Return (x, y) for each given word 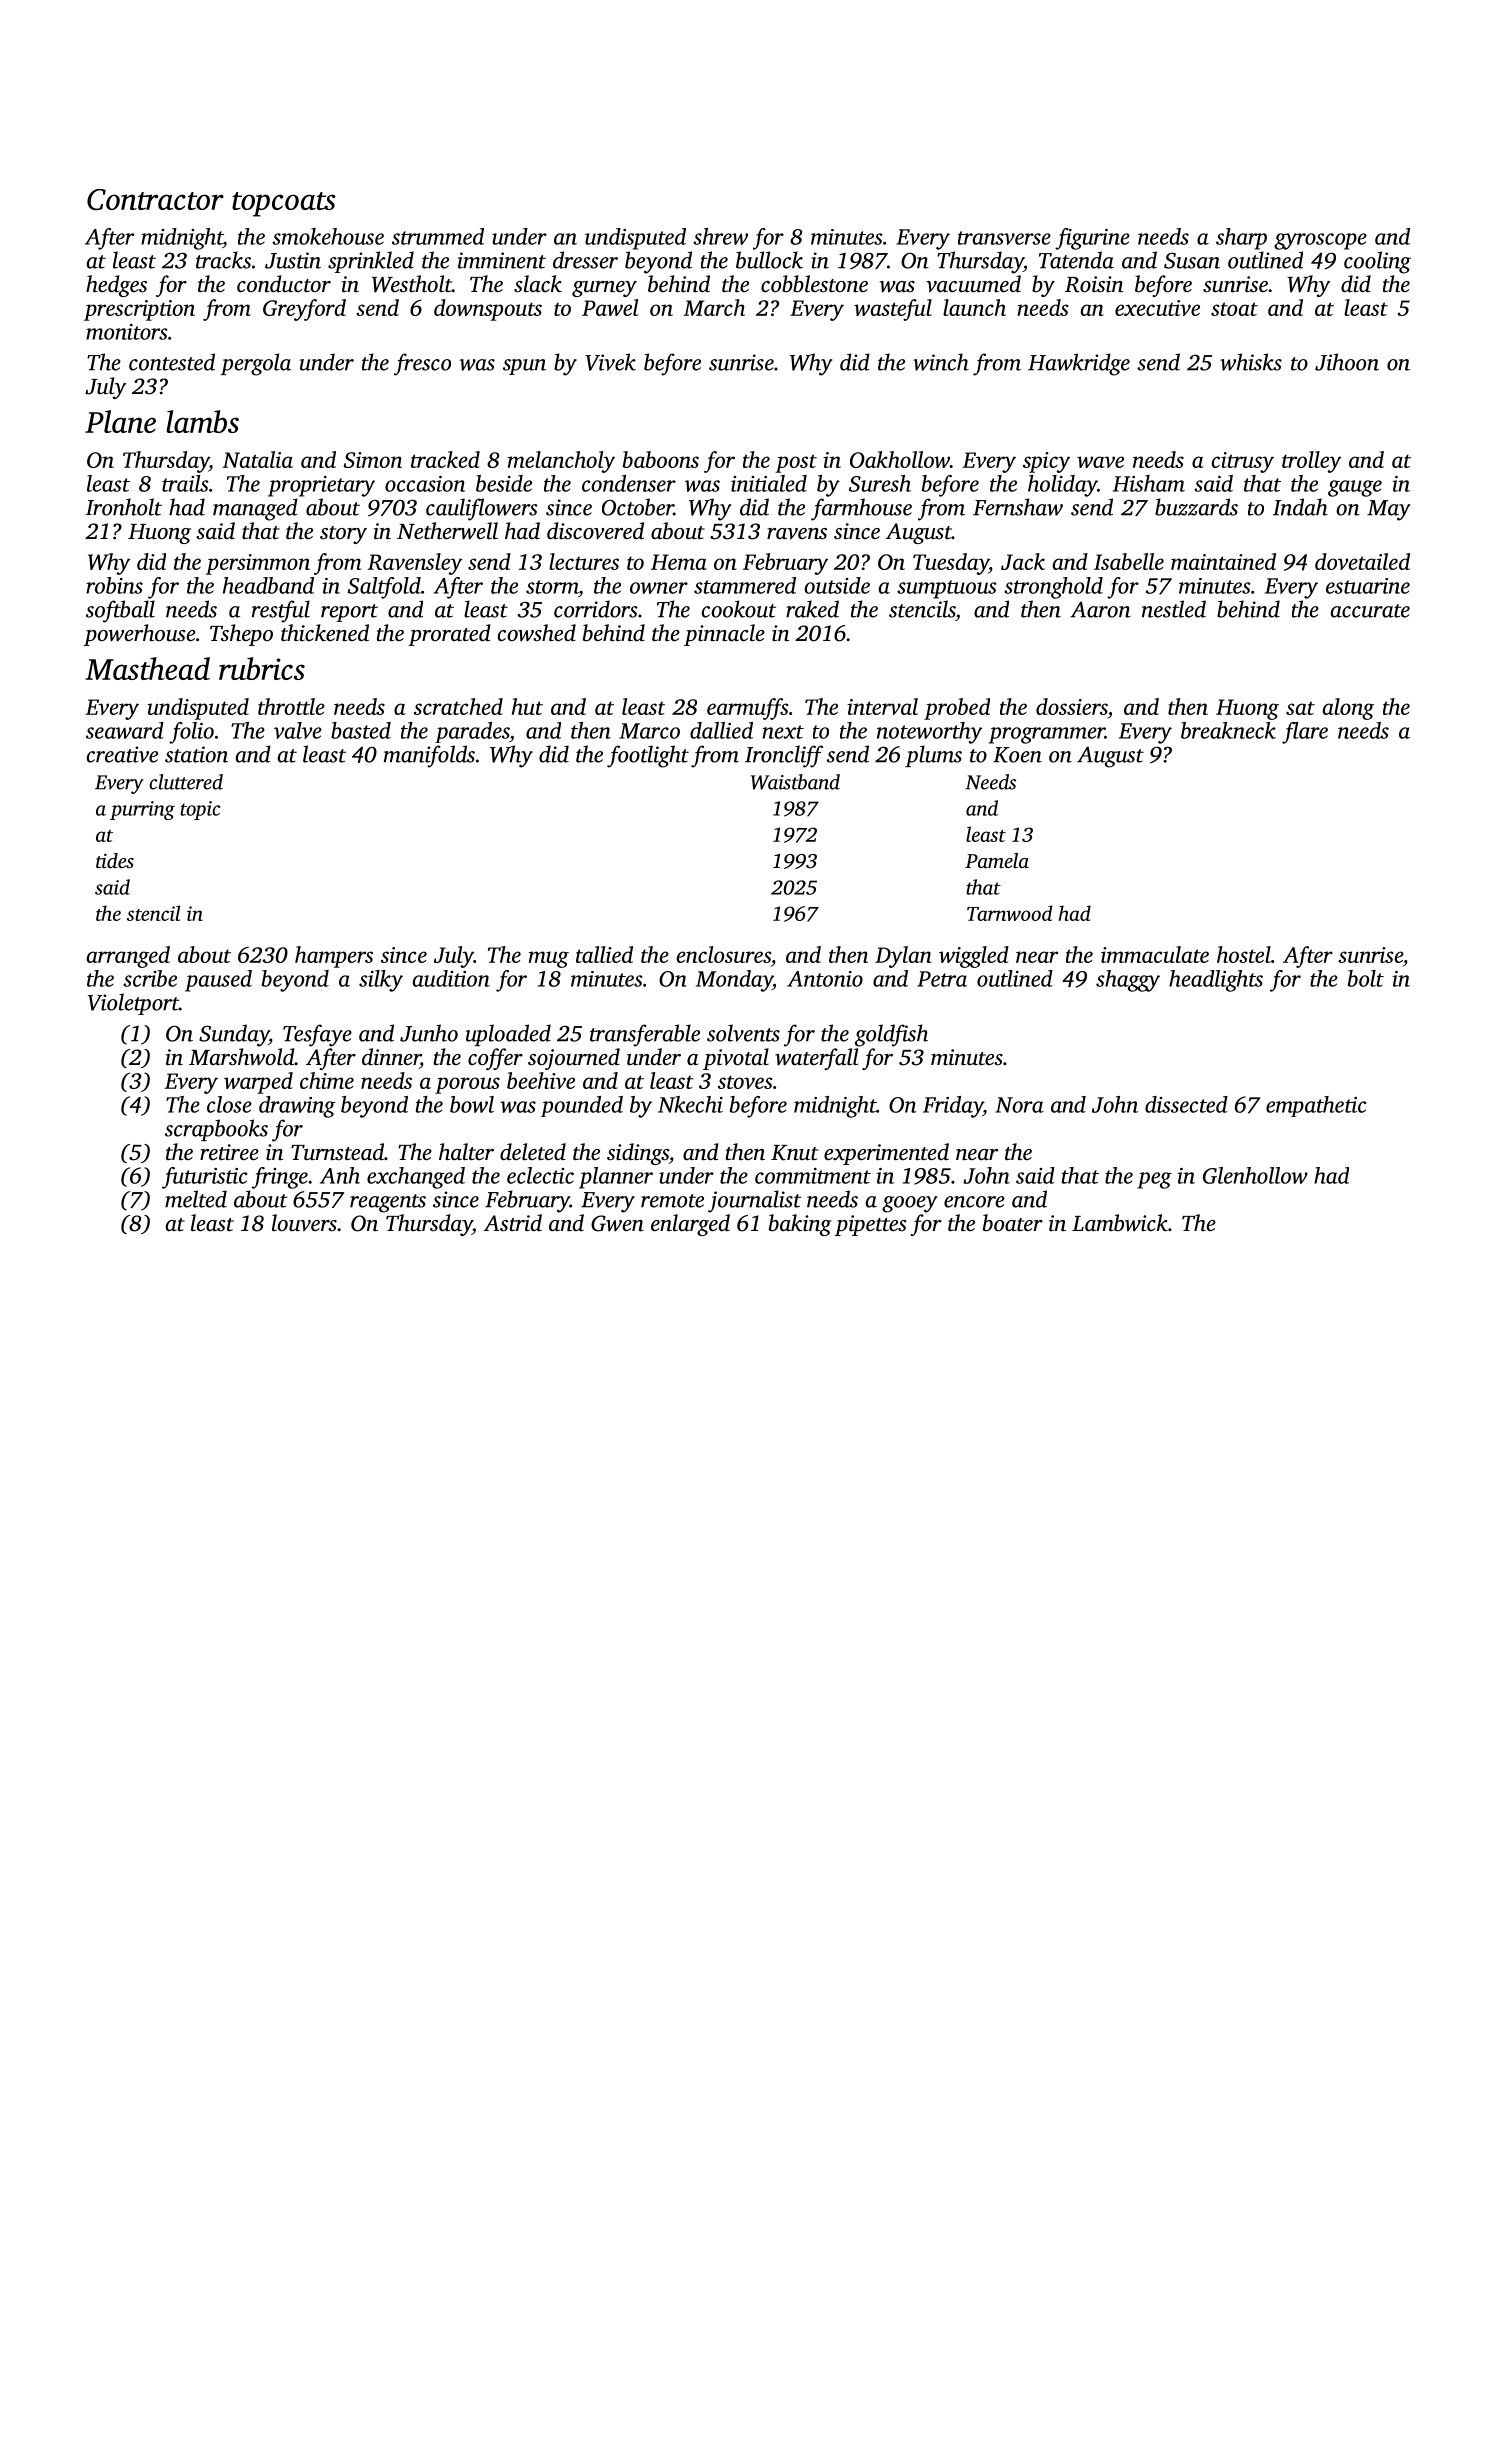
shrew (720, 236)
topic (200, 810)
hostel (1244, 954)
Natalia (258, 459)
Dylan (903, 957)
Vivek (610, 362)
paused (218, 981)
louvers (304, 1223)
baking (800, 1225)
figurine (1092, 239)
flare (1305, 733)
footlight (648, 756)
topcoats (284, 204)
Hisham (1149, 483)
